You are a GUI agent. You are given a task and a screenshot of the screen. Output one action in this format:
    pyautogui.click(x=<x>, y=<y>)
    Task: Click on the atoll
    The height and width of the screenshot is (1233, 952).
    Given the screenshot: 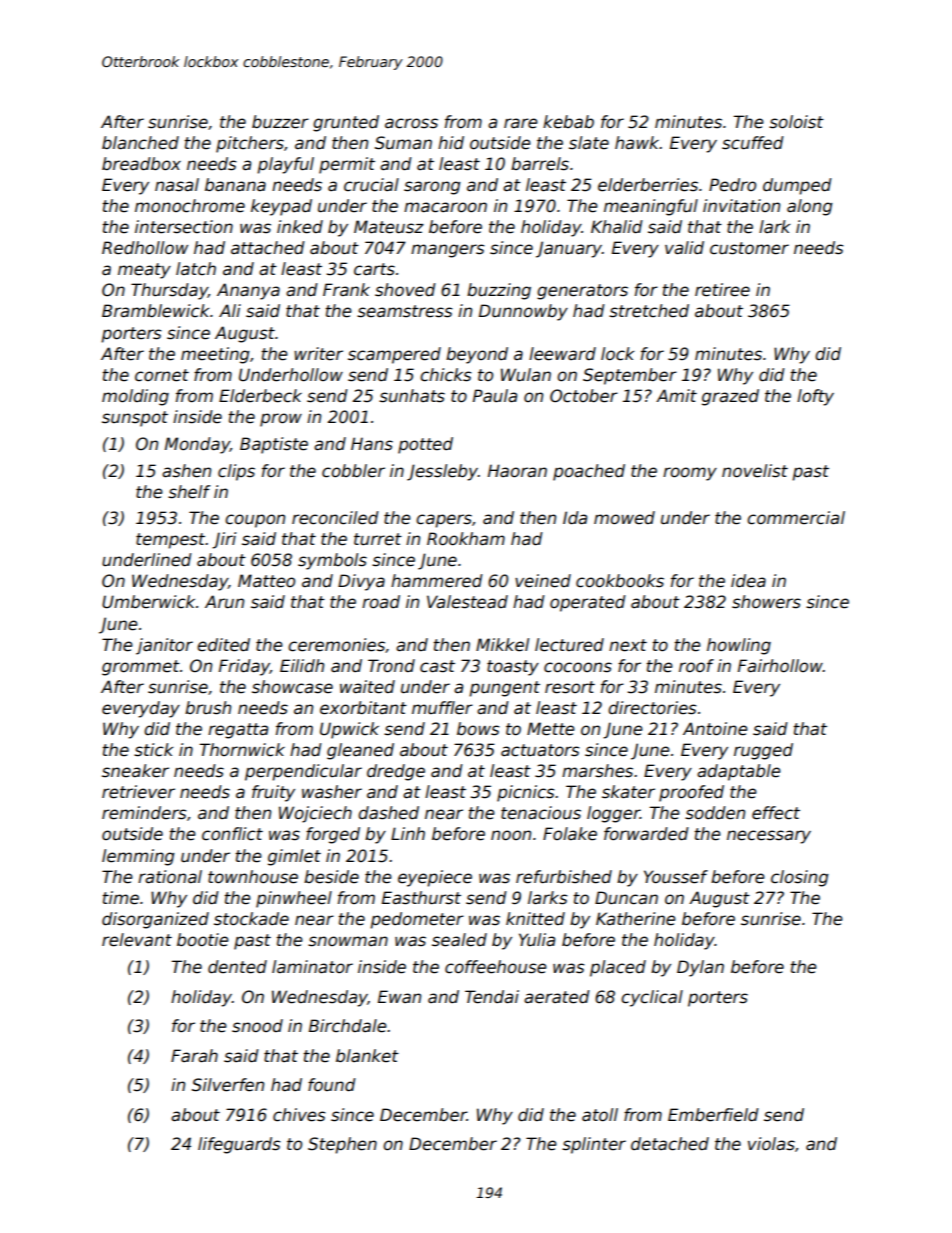 What is the action you would take?
    pyautogui.click(x=600, y=1115)
